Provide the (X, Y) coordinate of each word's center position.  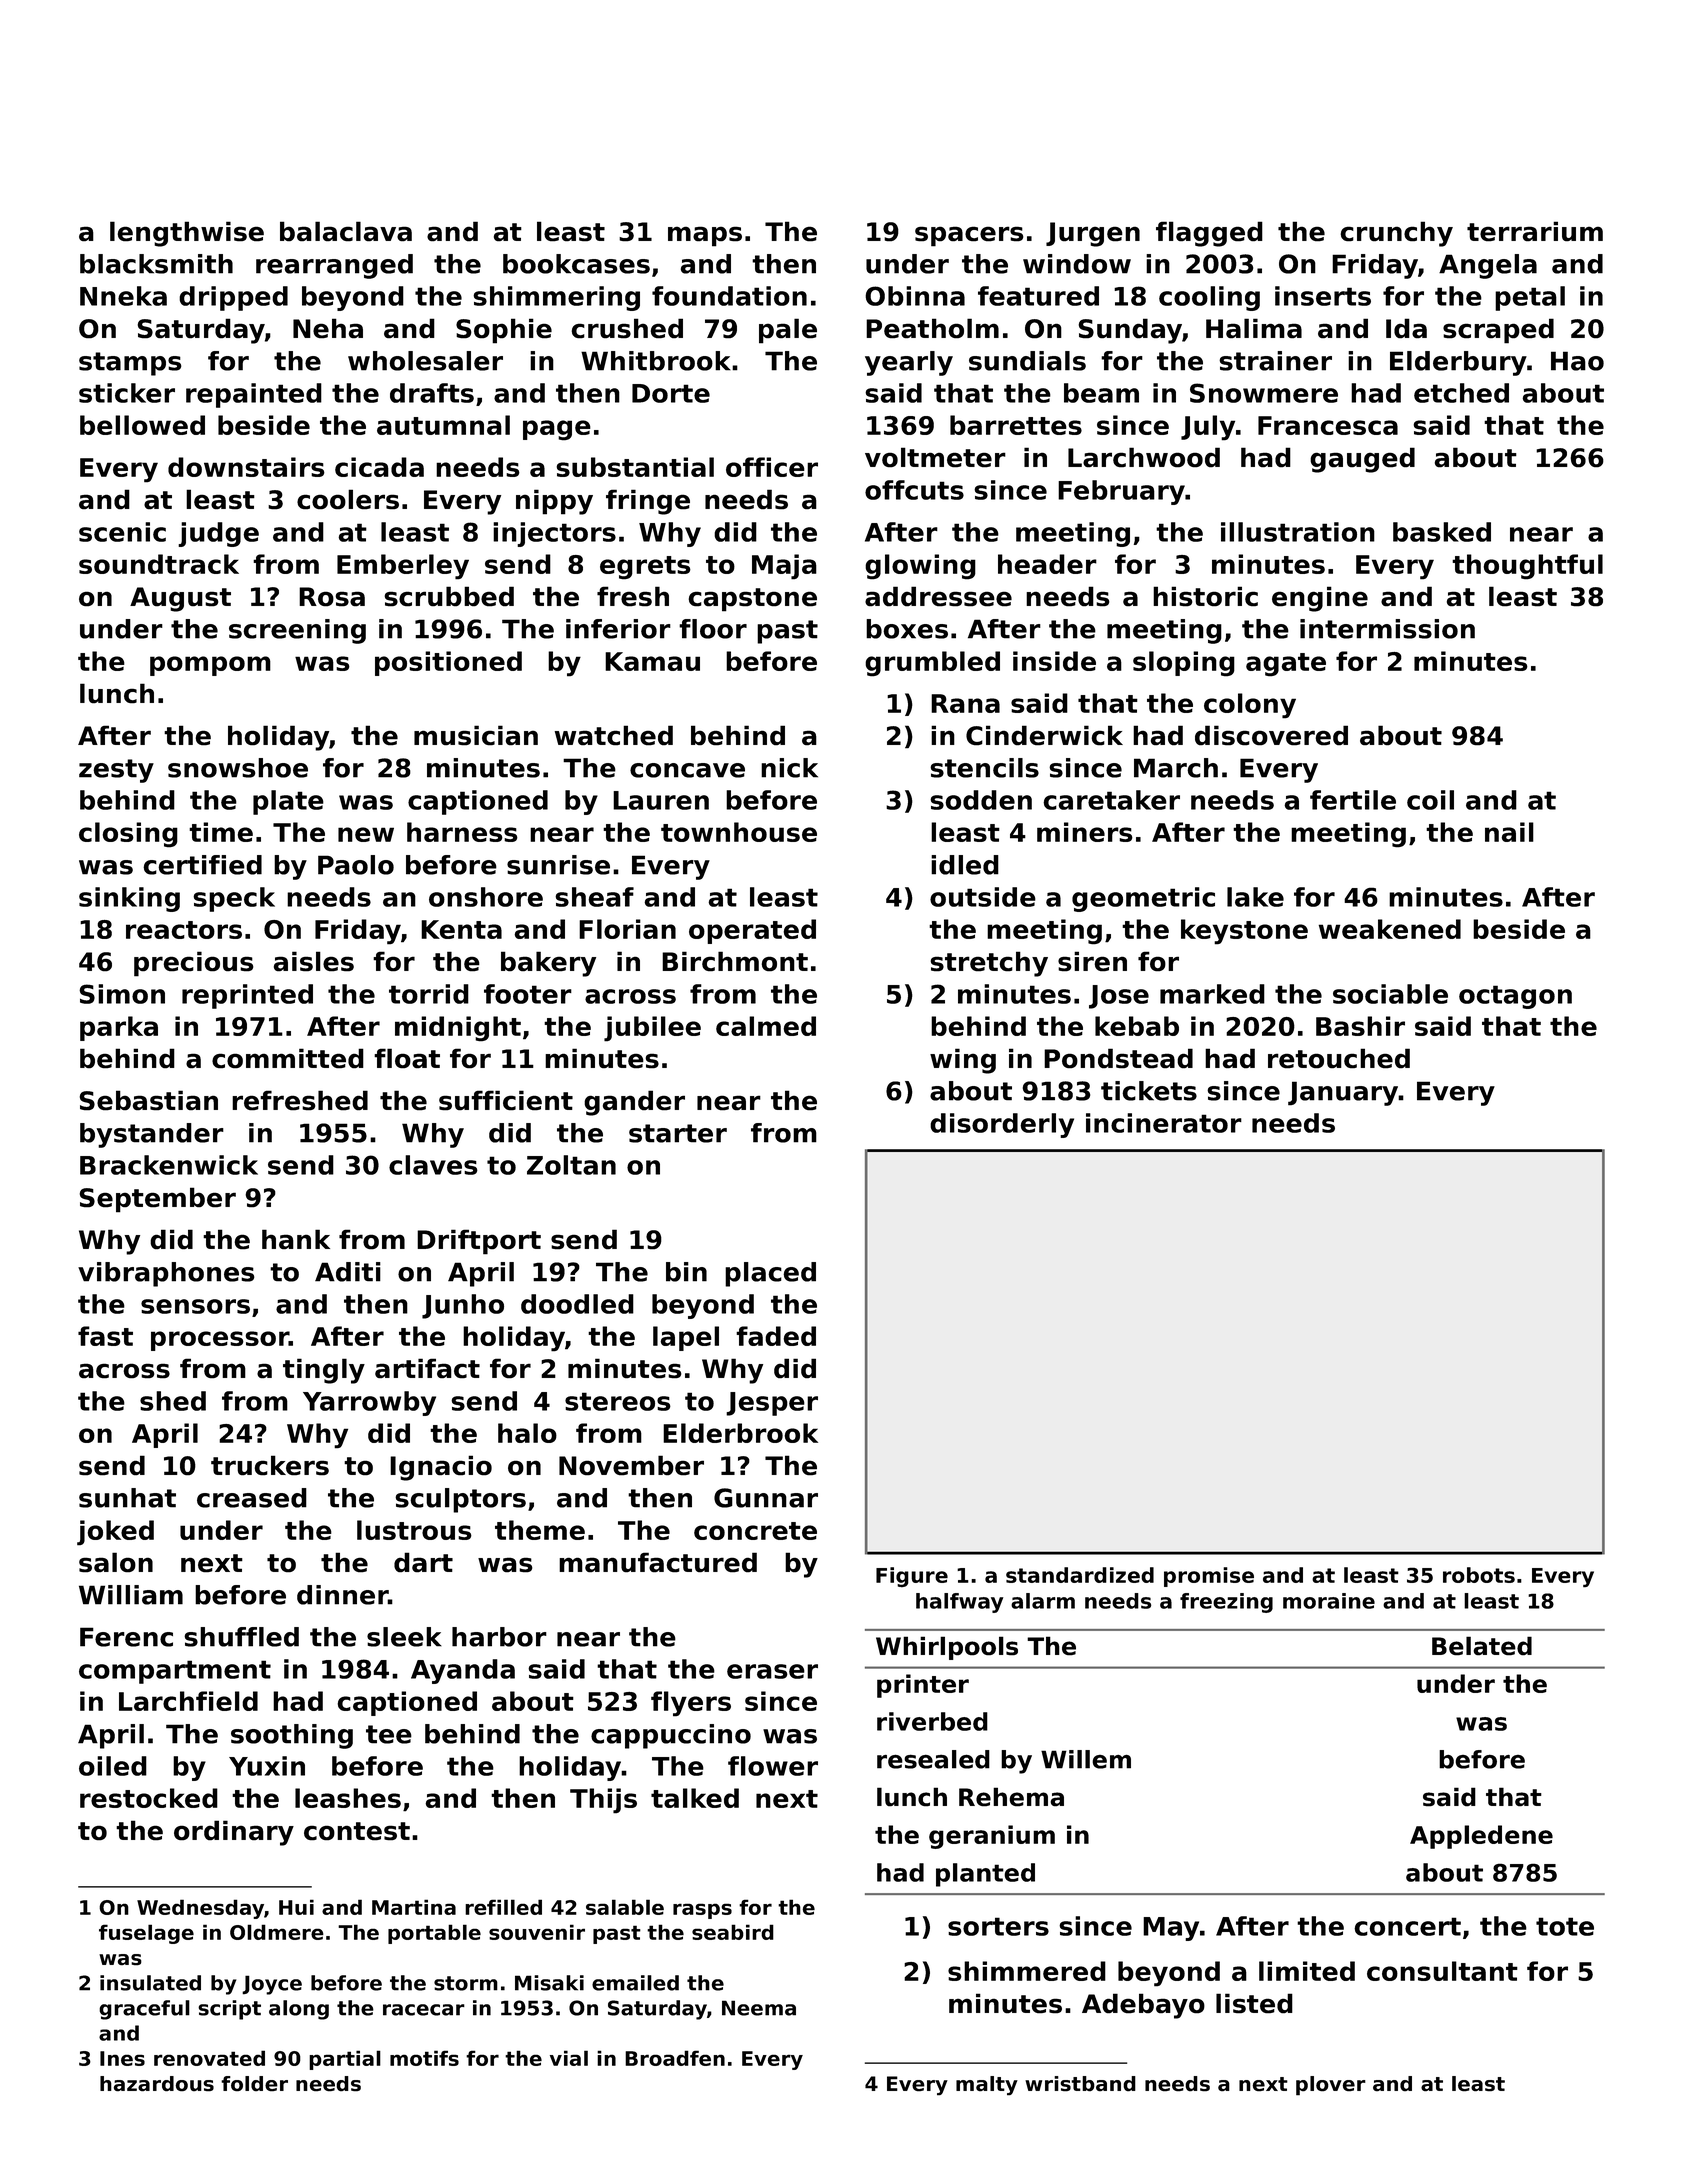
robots (1479, 1575)
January (1343, 1093)
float (407, 1058)
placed (770, 1274)
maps (705, 236)
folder (254, 2084)
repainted (254, 395)
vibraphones (166, 1274)
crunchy (1396, 234)
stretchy (989, 964)
